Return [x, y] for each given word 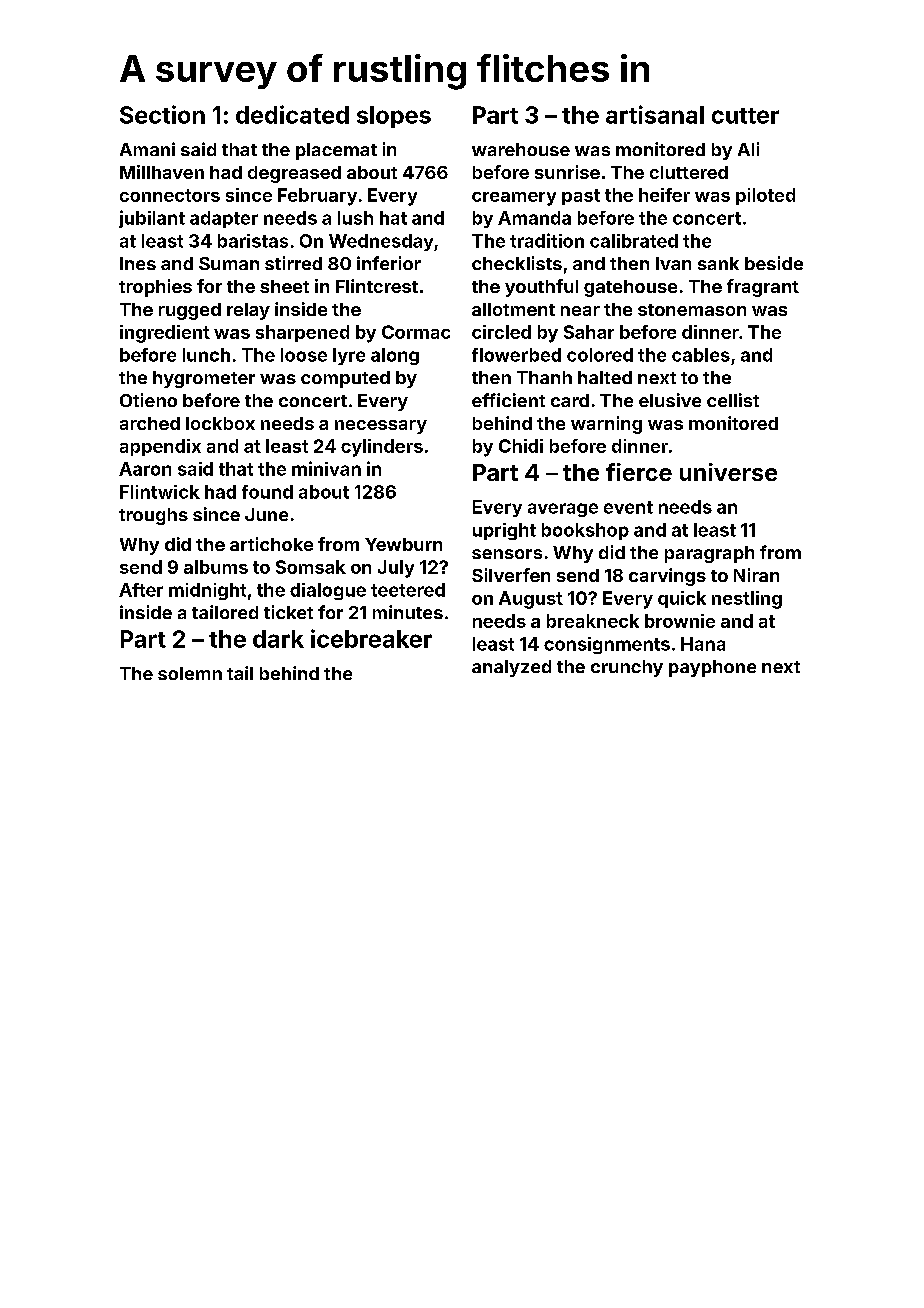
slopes [394, 117]
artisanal [655, 114]
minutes [408, 612]
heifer [664, 195]
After [141, 590]
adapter [224, 219]
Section [162, 114]
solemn [190, 673]
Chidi [521, 446]
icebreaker [371, 638]
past [581, 197]
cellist [733, 400]
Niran [756, 575]
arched [150, 423]
